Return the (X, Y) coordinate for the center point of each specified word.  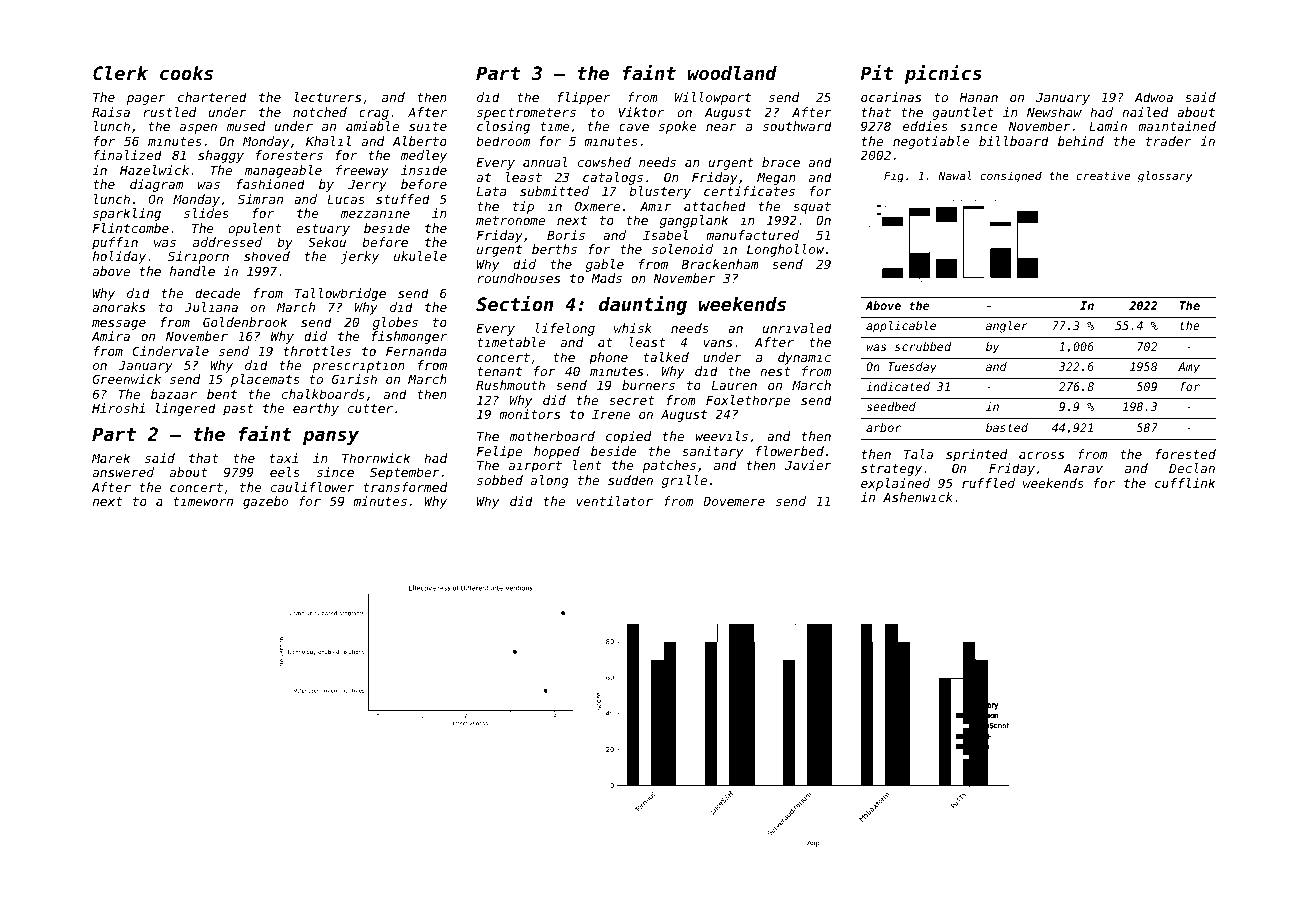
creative (1103, 175)
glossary (1165, 177)
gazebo (265, 502)
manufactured (752, 235)
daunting (643, 305)
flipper (584, 98)
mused (246, 126)
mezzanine (375, 213)
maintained (1177, 126)
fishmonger (409, 337)
